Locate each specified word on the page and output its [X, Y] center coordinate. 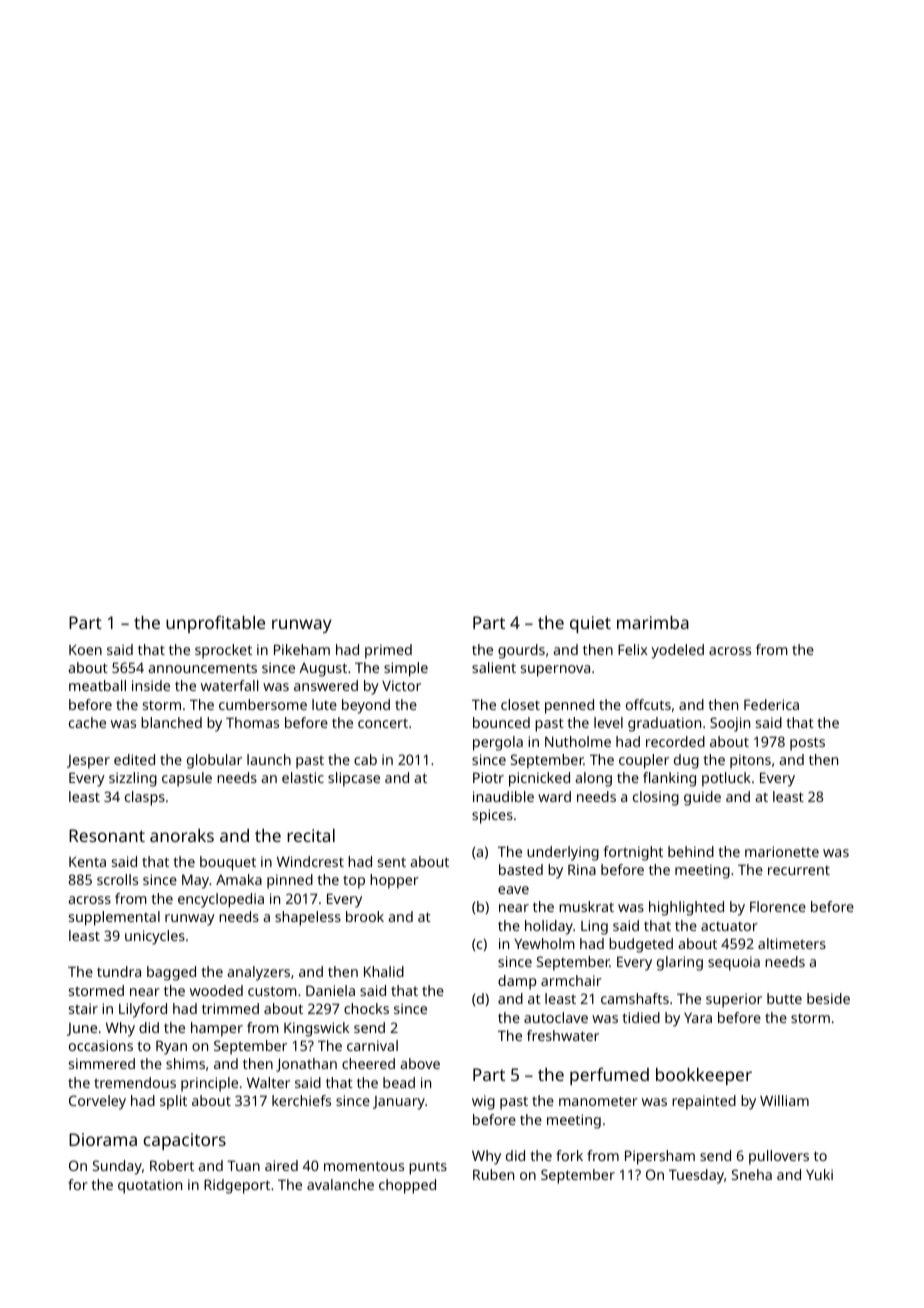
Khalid [384, 971]
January [399, 1103]
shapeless [308, 918]
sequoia [734, 963]
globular [214, 761]
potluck [726, 779]
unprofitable [215, 624]
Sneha [752, 1174]
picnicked [539, 779]
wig [483, 1102]
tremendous [135, 1082]
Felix [632, 649]
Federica [771, 704]
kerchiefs [301, 1100]
